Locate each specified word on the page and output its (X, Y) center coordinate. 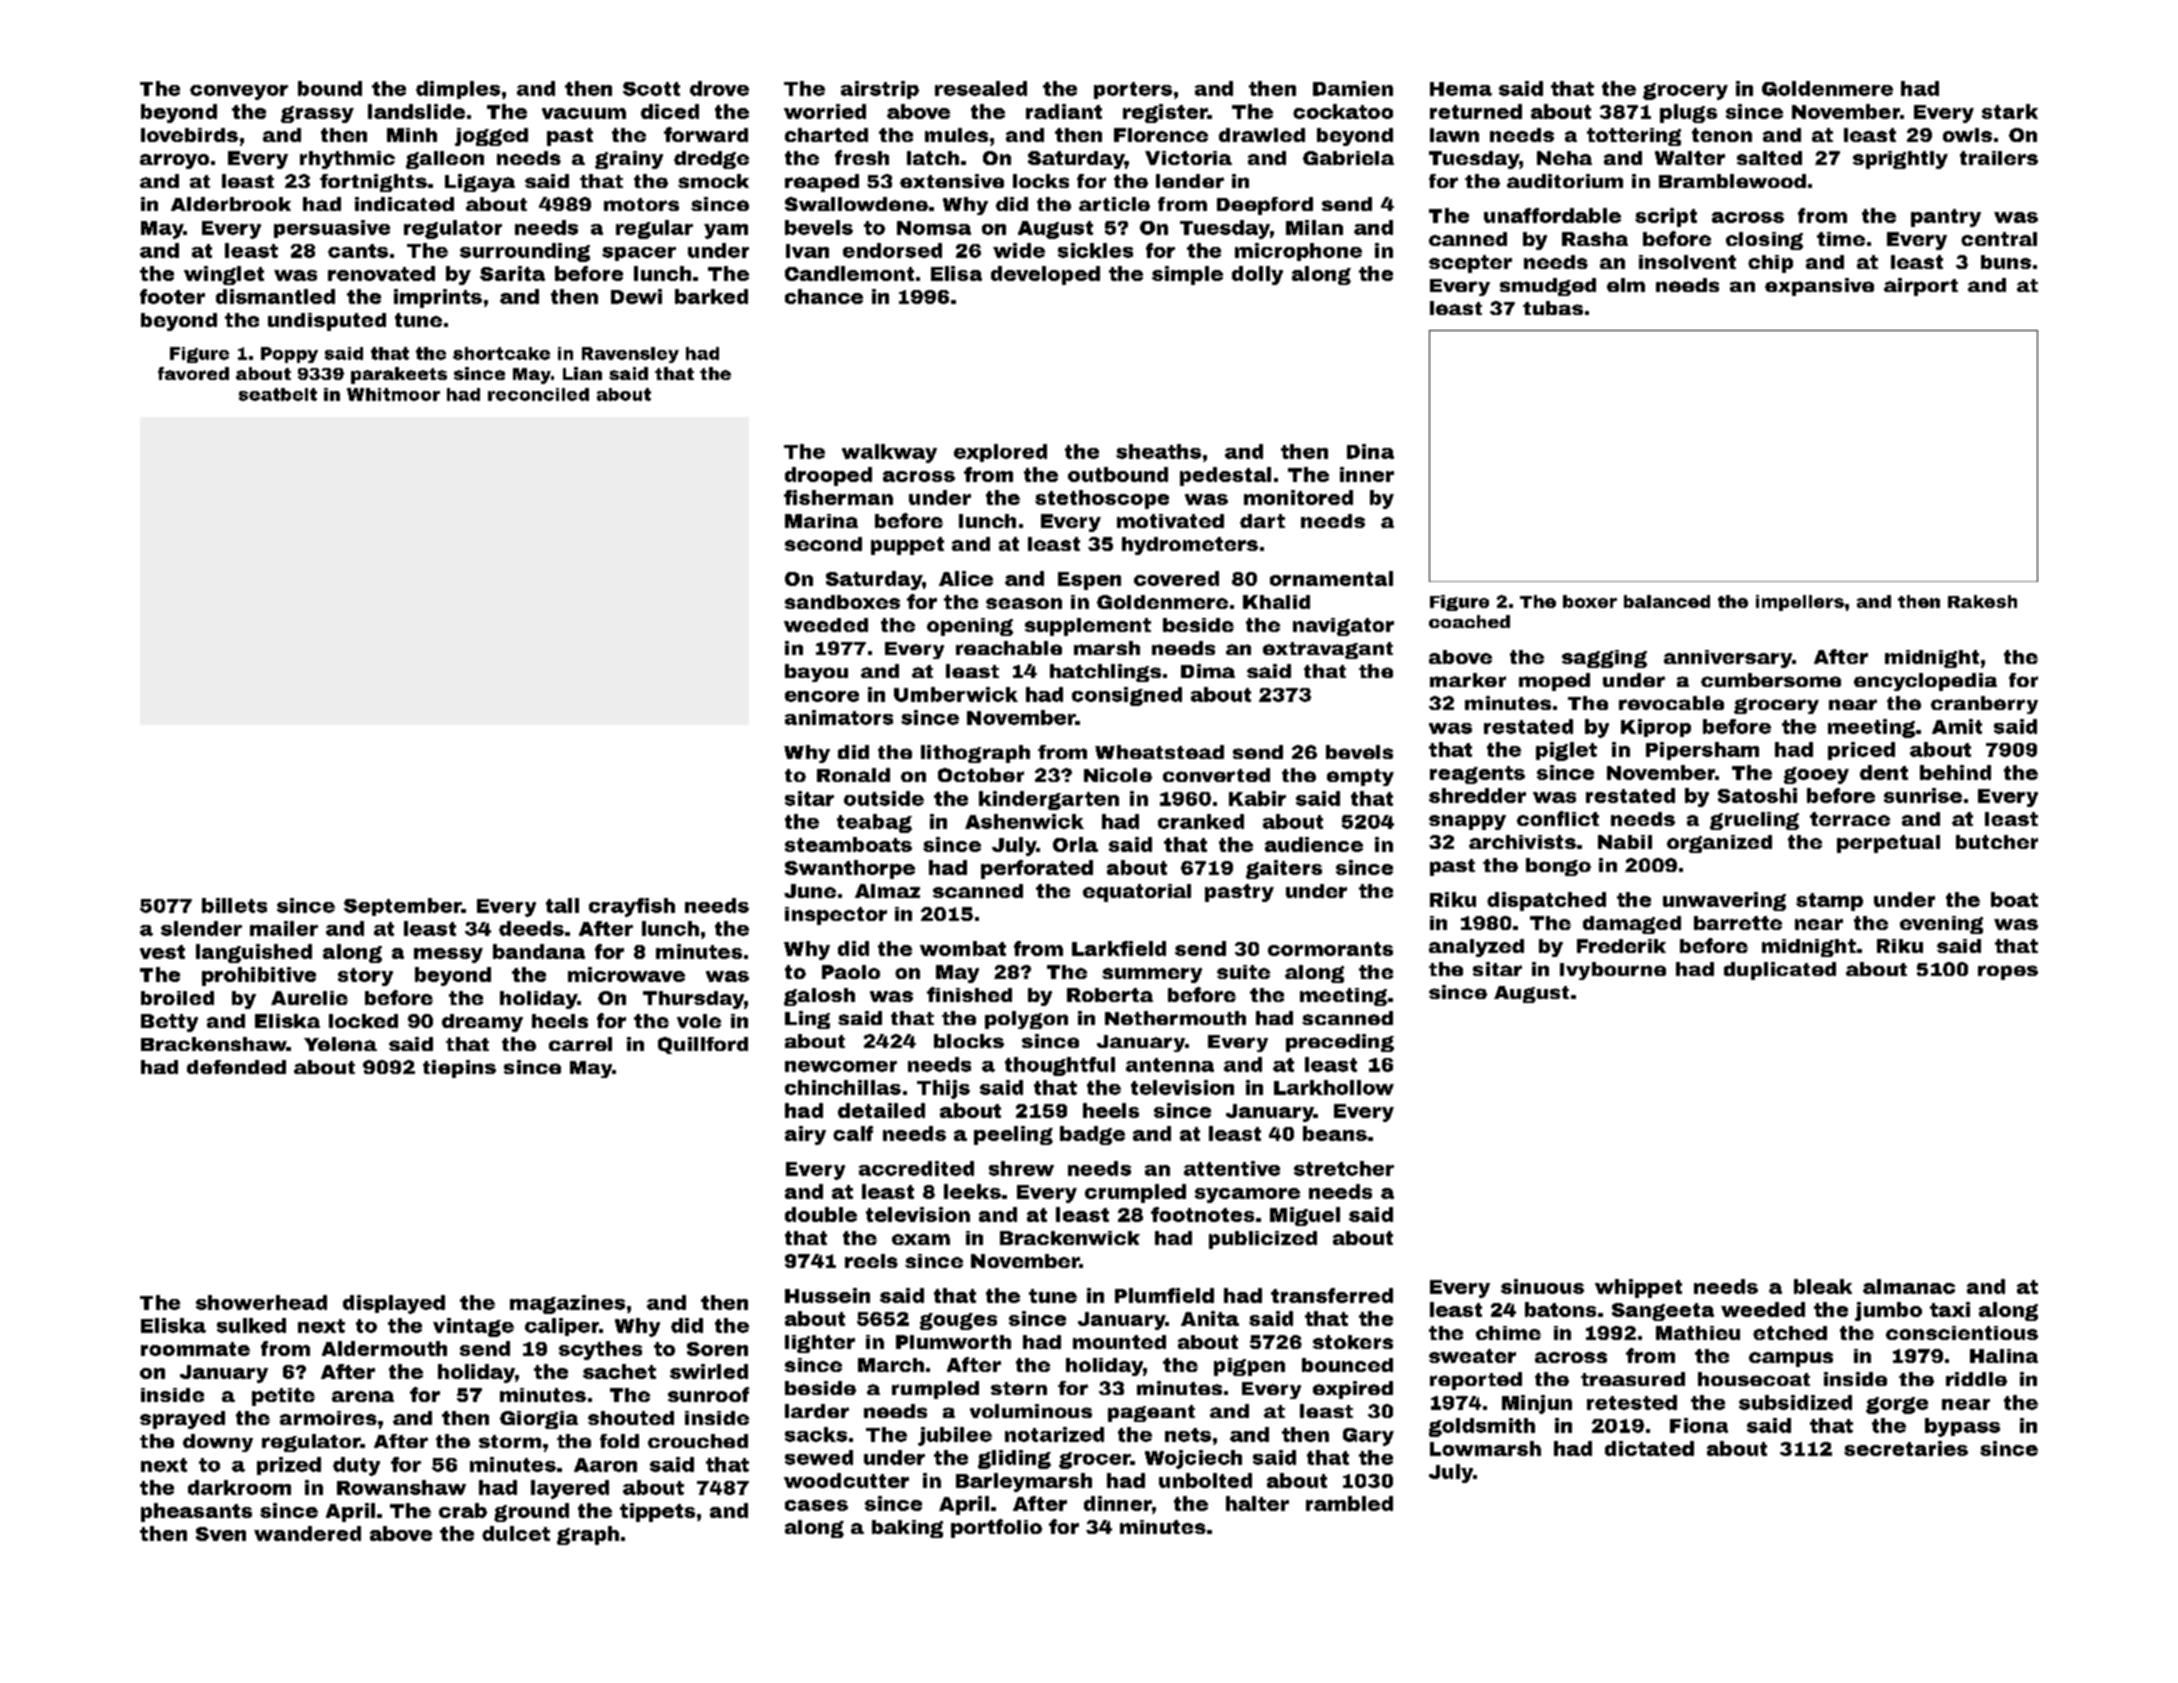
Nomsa (934, 228)
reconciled (538, 394)
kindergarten (1049, 800)
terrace (1850, 819)
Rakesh (1982, 601)
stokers (1353, 1342)
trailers (1999, 158)
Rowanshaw (401, 1487)
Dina (1370, 451)
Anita (1210, 1318)
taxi (1950, 1309)
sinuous (1542, 1286)
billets (234, 905)
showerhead (261, 1302)
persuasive (332, 229)
